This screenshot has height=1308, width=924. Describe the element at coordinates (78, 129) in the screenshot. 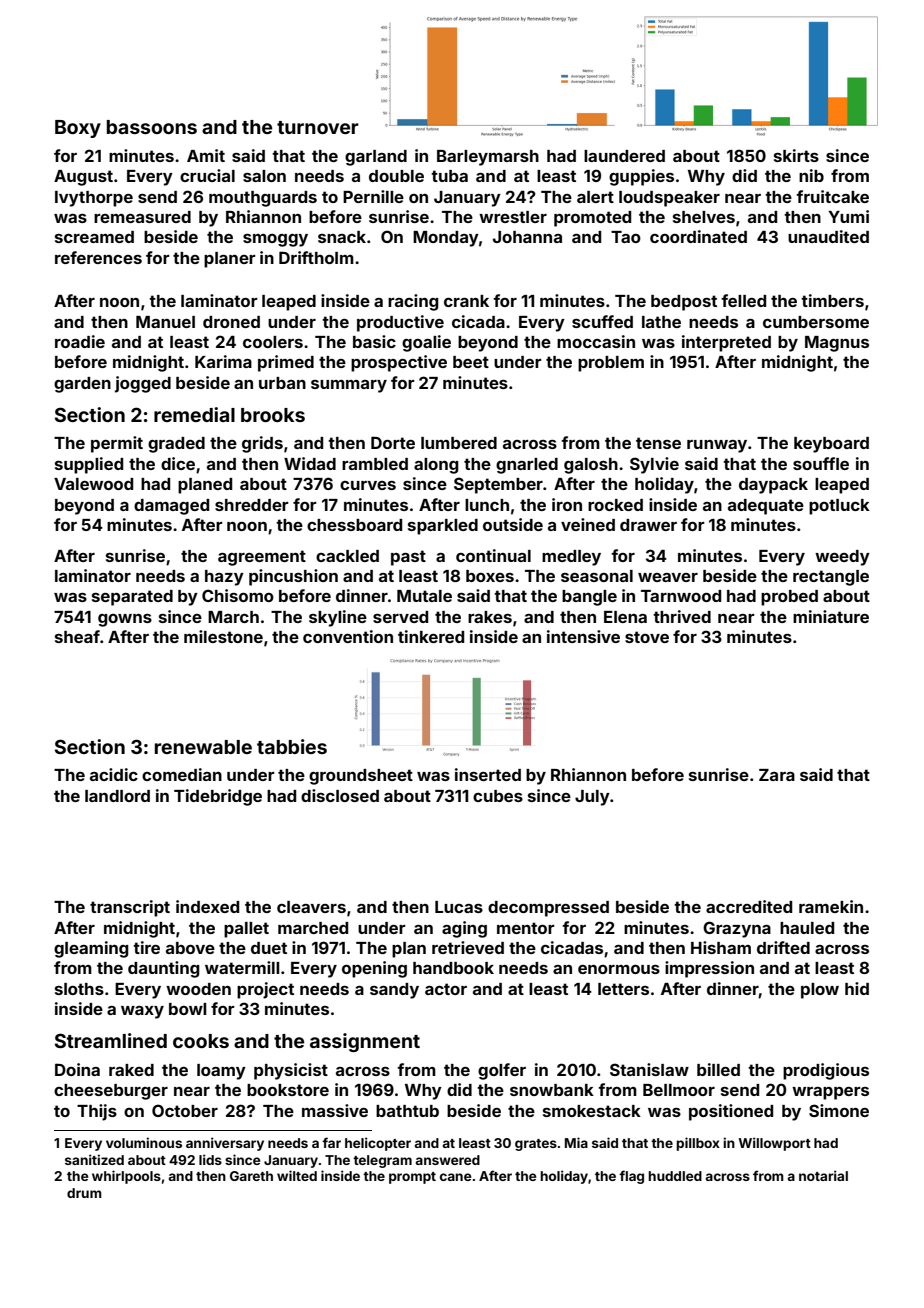

I see `Boxy` at that location.
